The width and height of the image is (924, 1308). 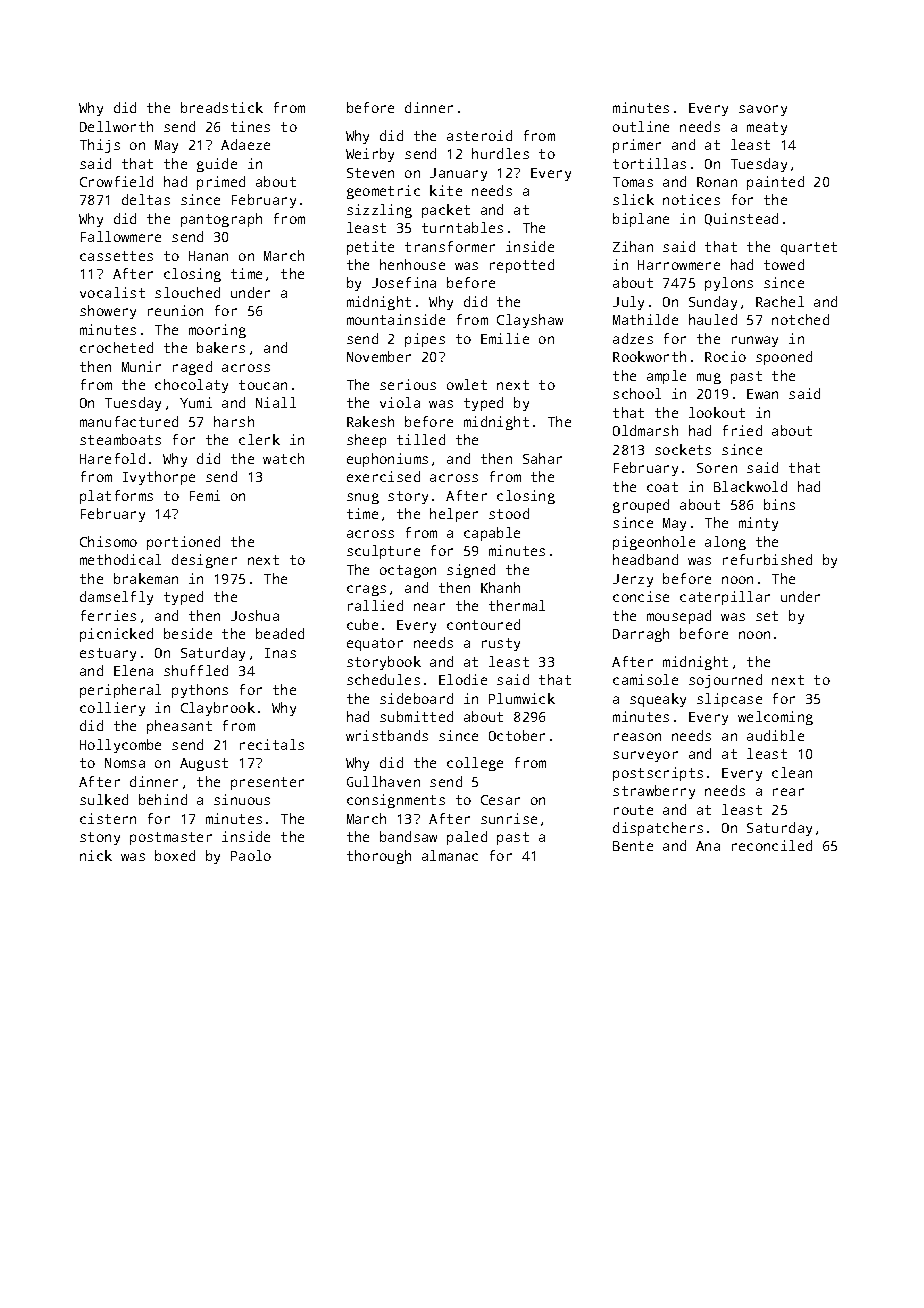 What do you see at coordinates (542, 458) in the image?
I see `Sahar` at bounding box center [542, 458].
